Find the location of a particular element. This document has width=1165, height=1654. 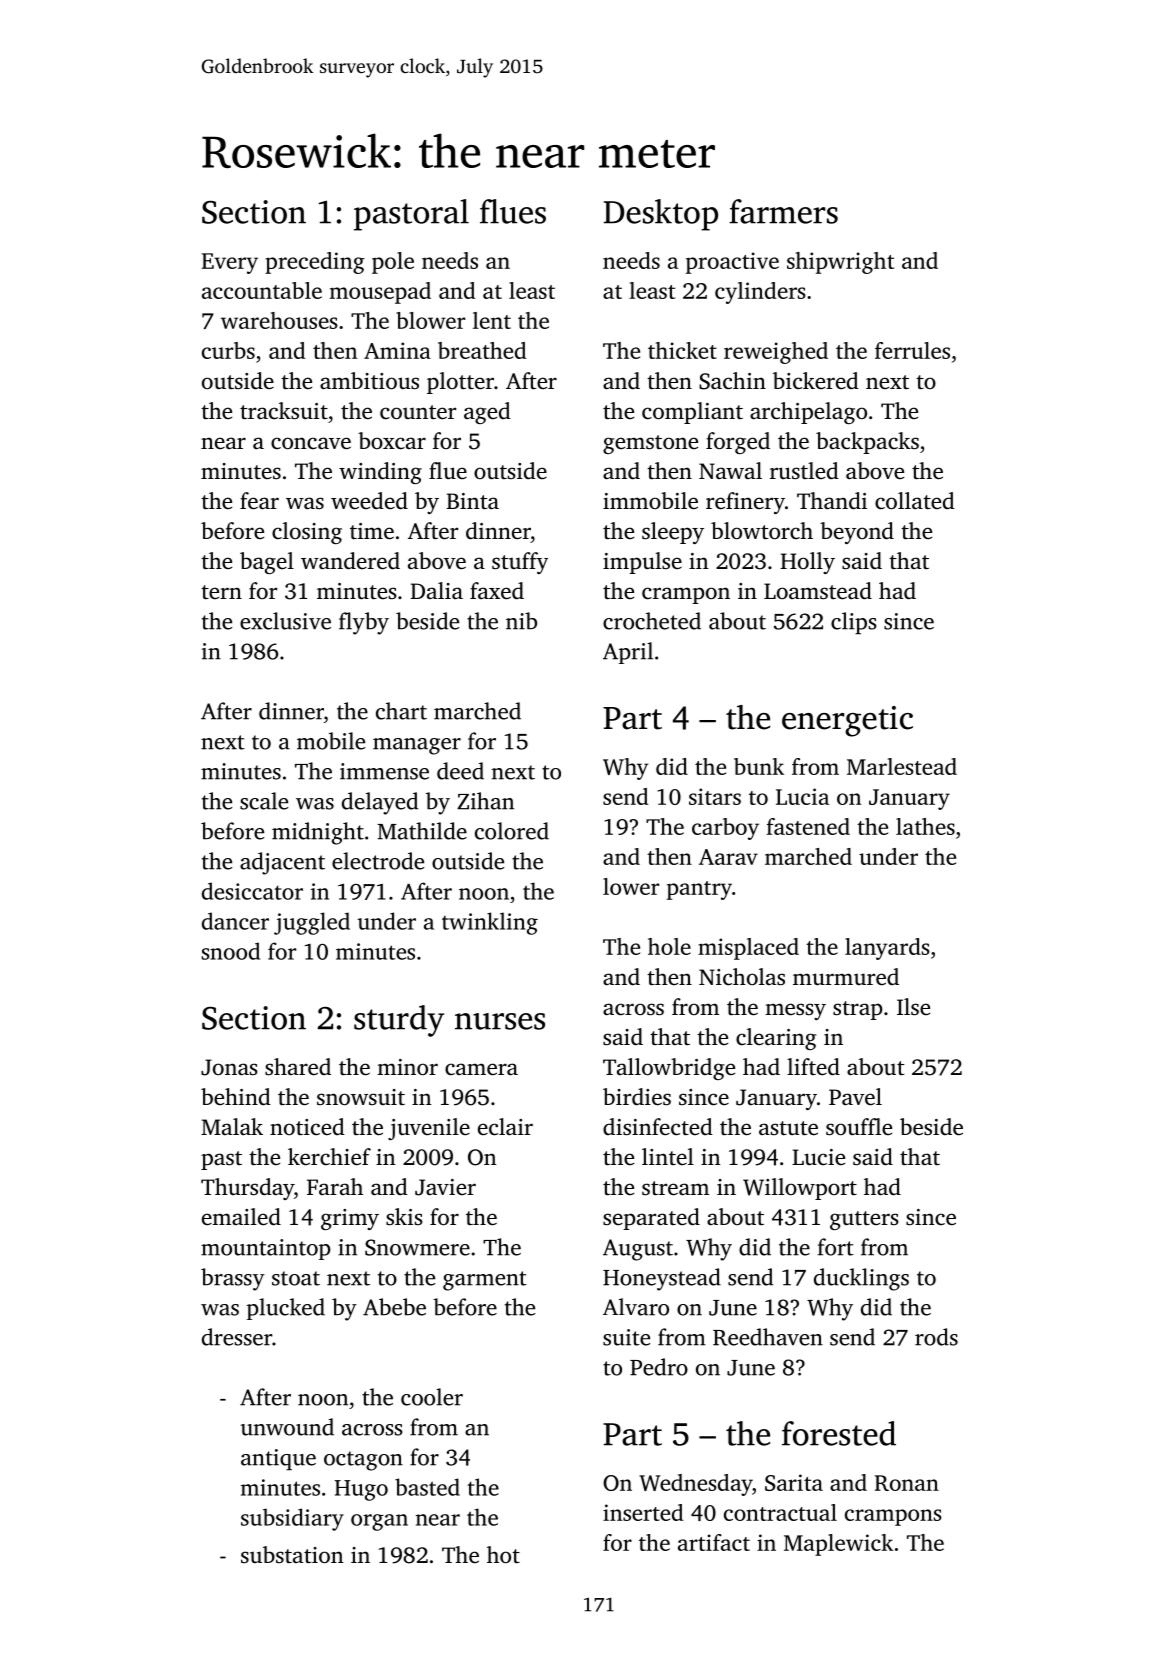

fear is located at coordinates (259, 501).
